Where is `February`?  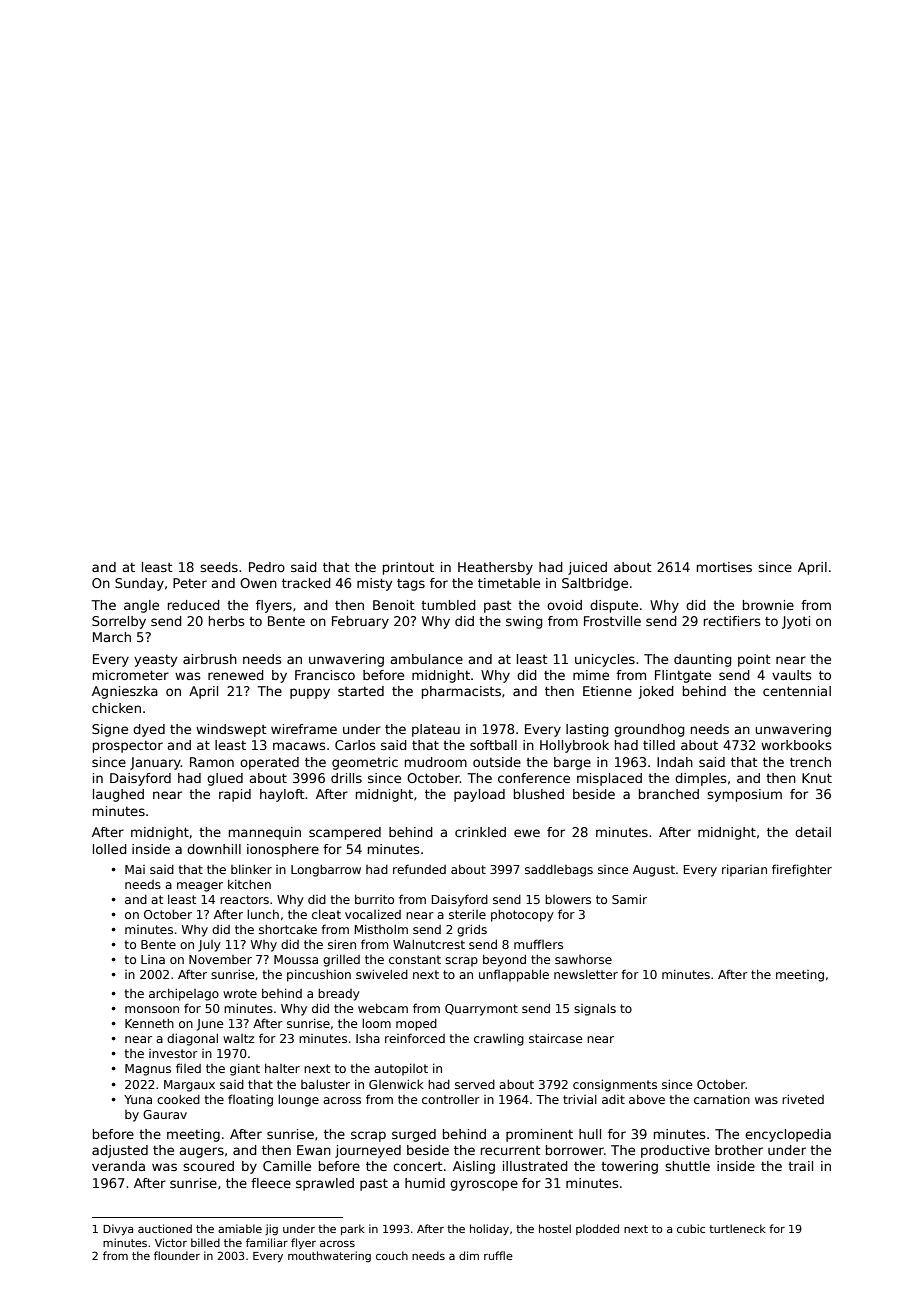 February is located at coordinates (360, 622).
